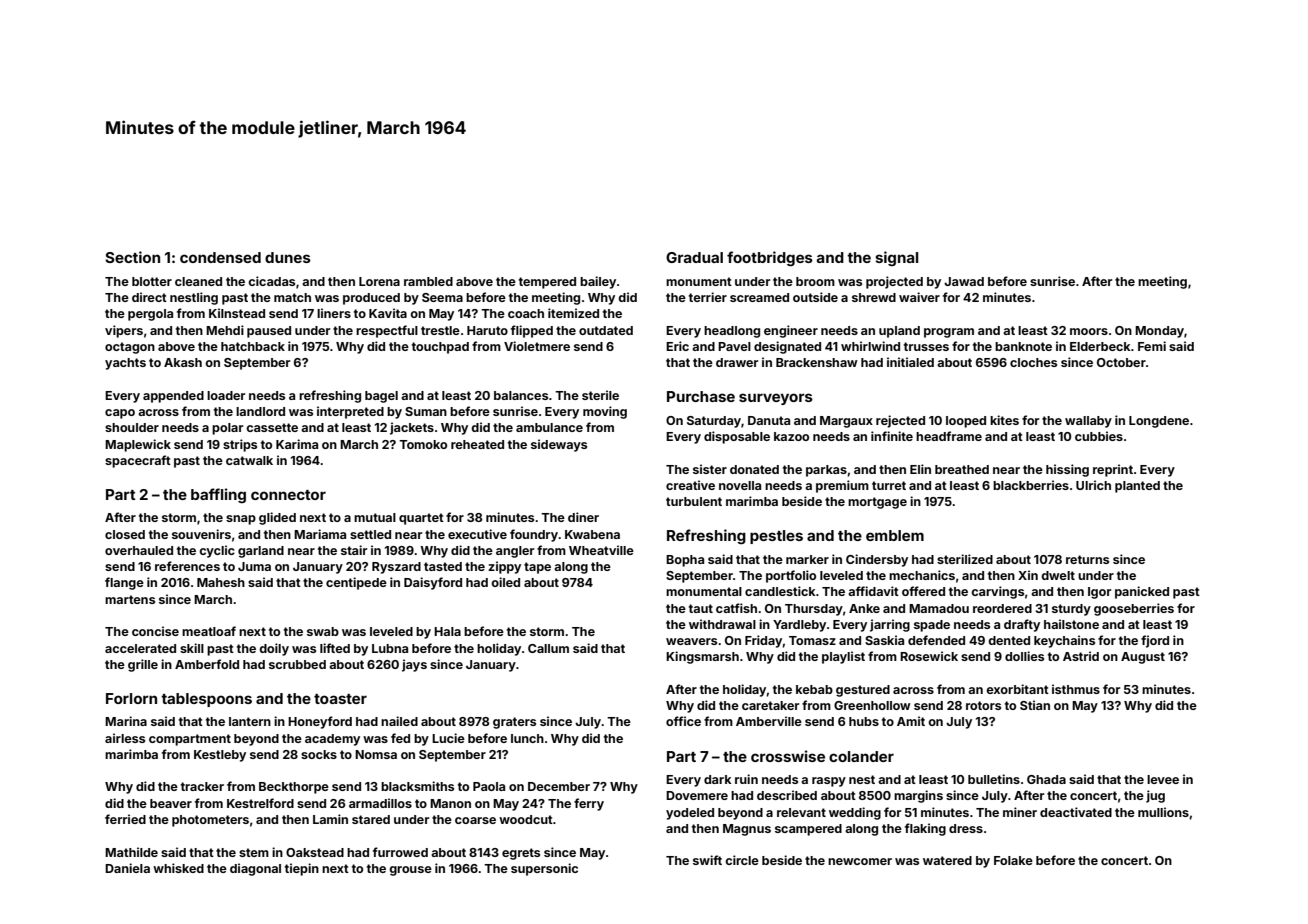 The height and width of the image is (924, 1308). What do you see at coordinates (583, 517) in the image?
I see `diner` at bounding box center [583, 517].
